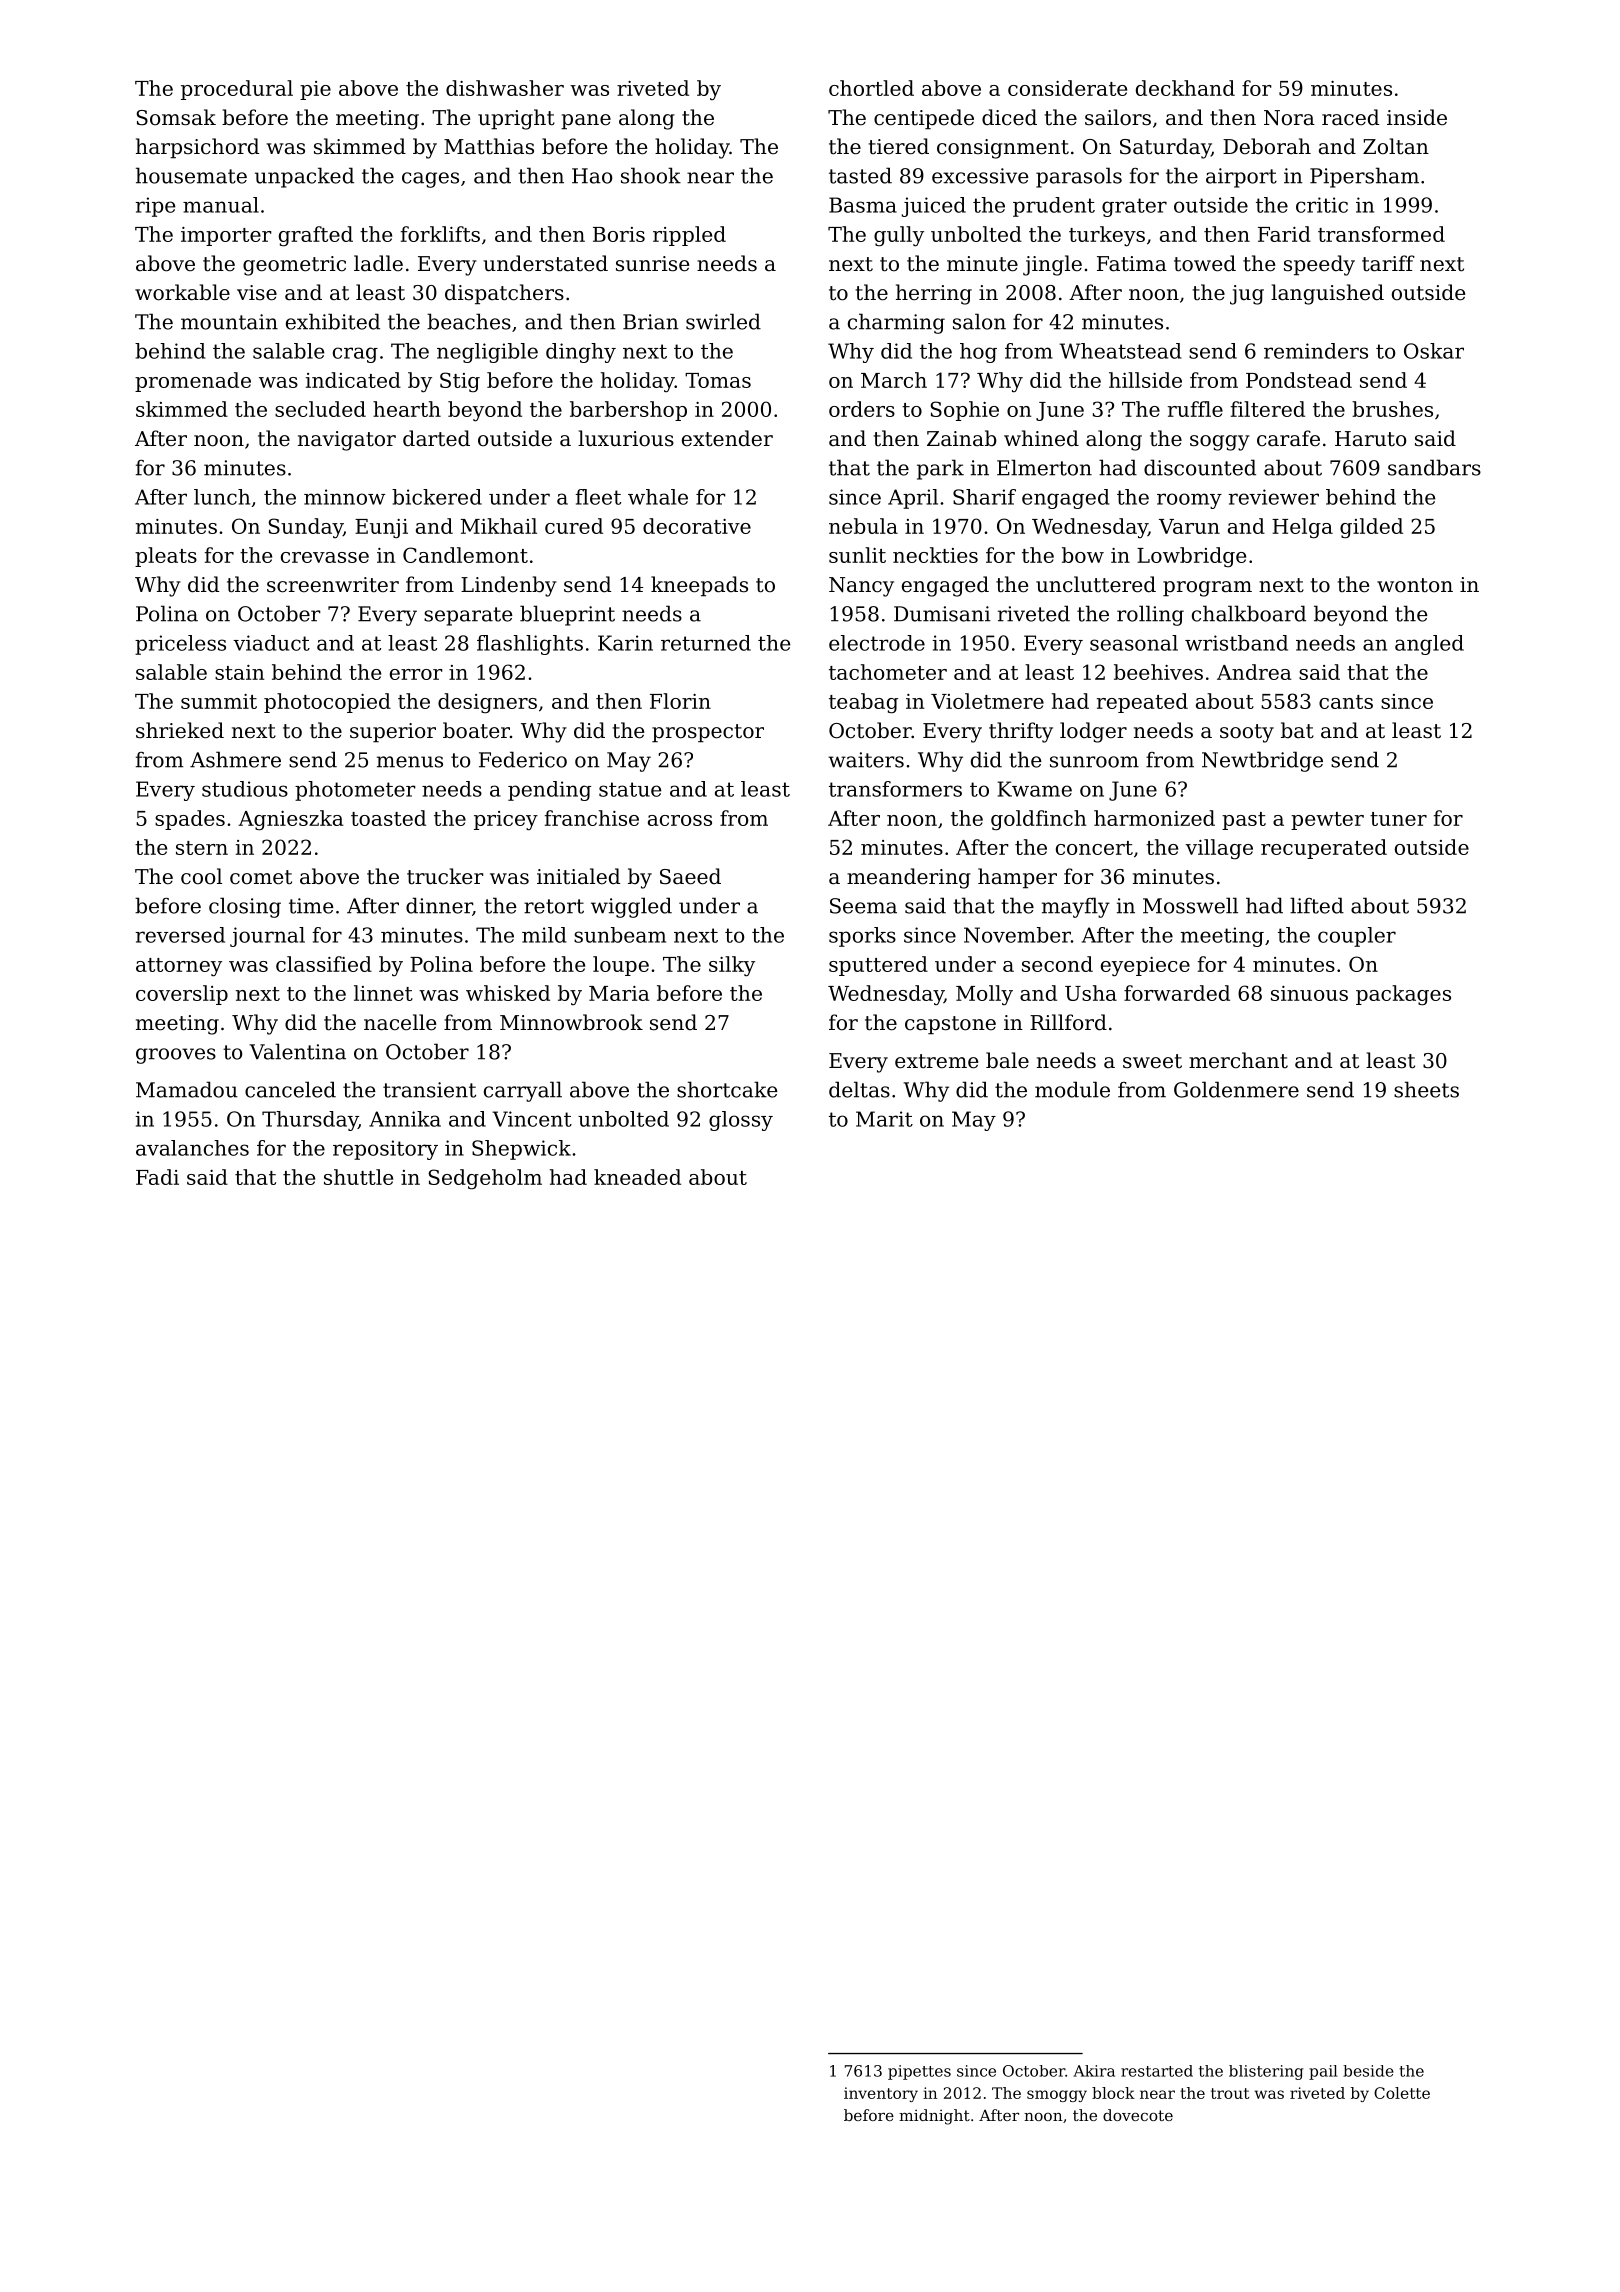 The width and height of the screenshot is (1620, 2292). Describe the element at coordinates (202, 848) in the screenshot. I see `stern` at that location.
